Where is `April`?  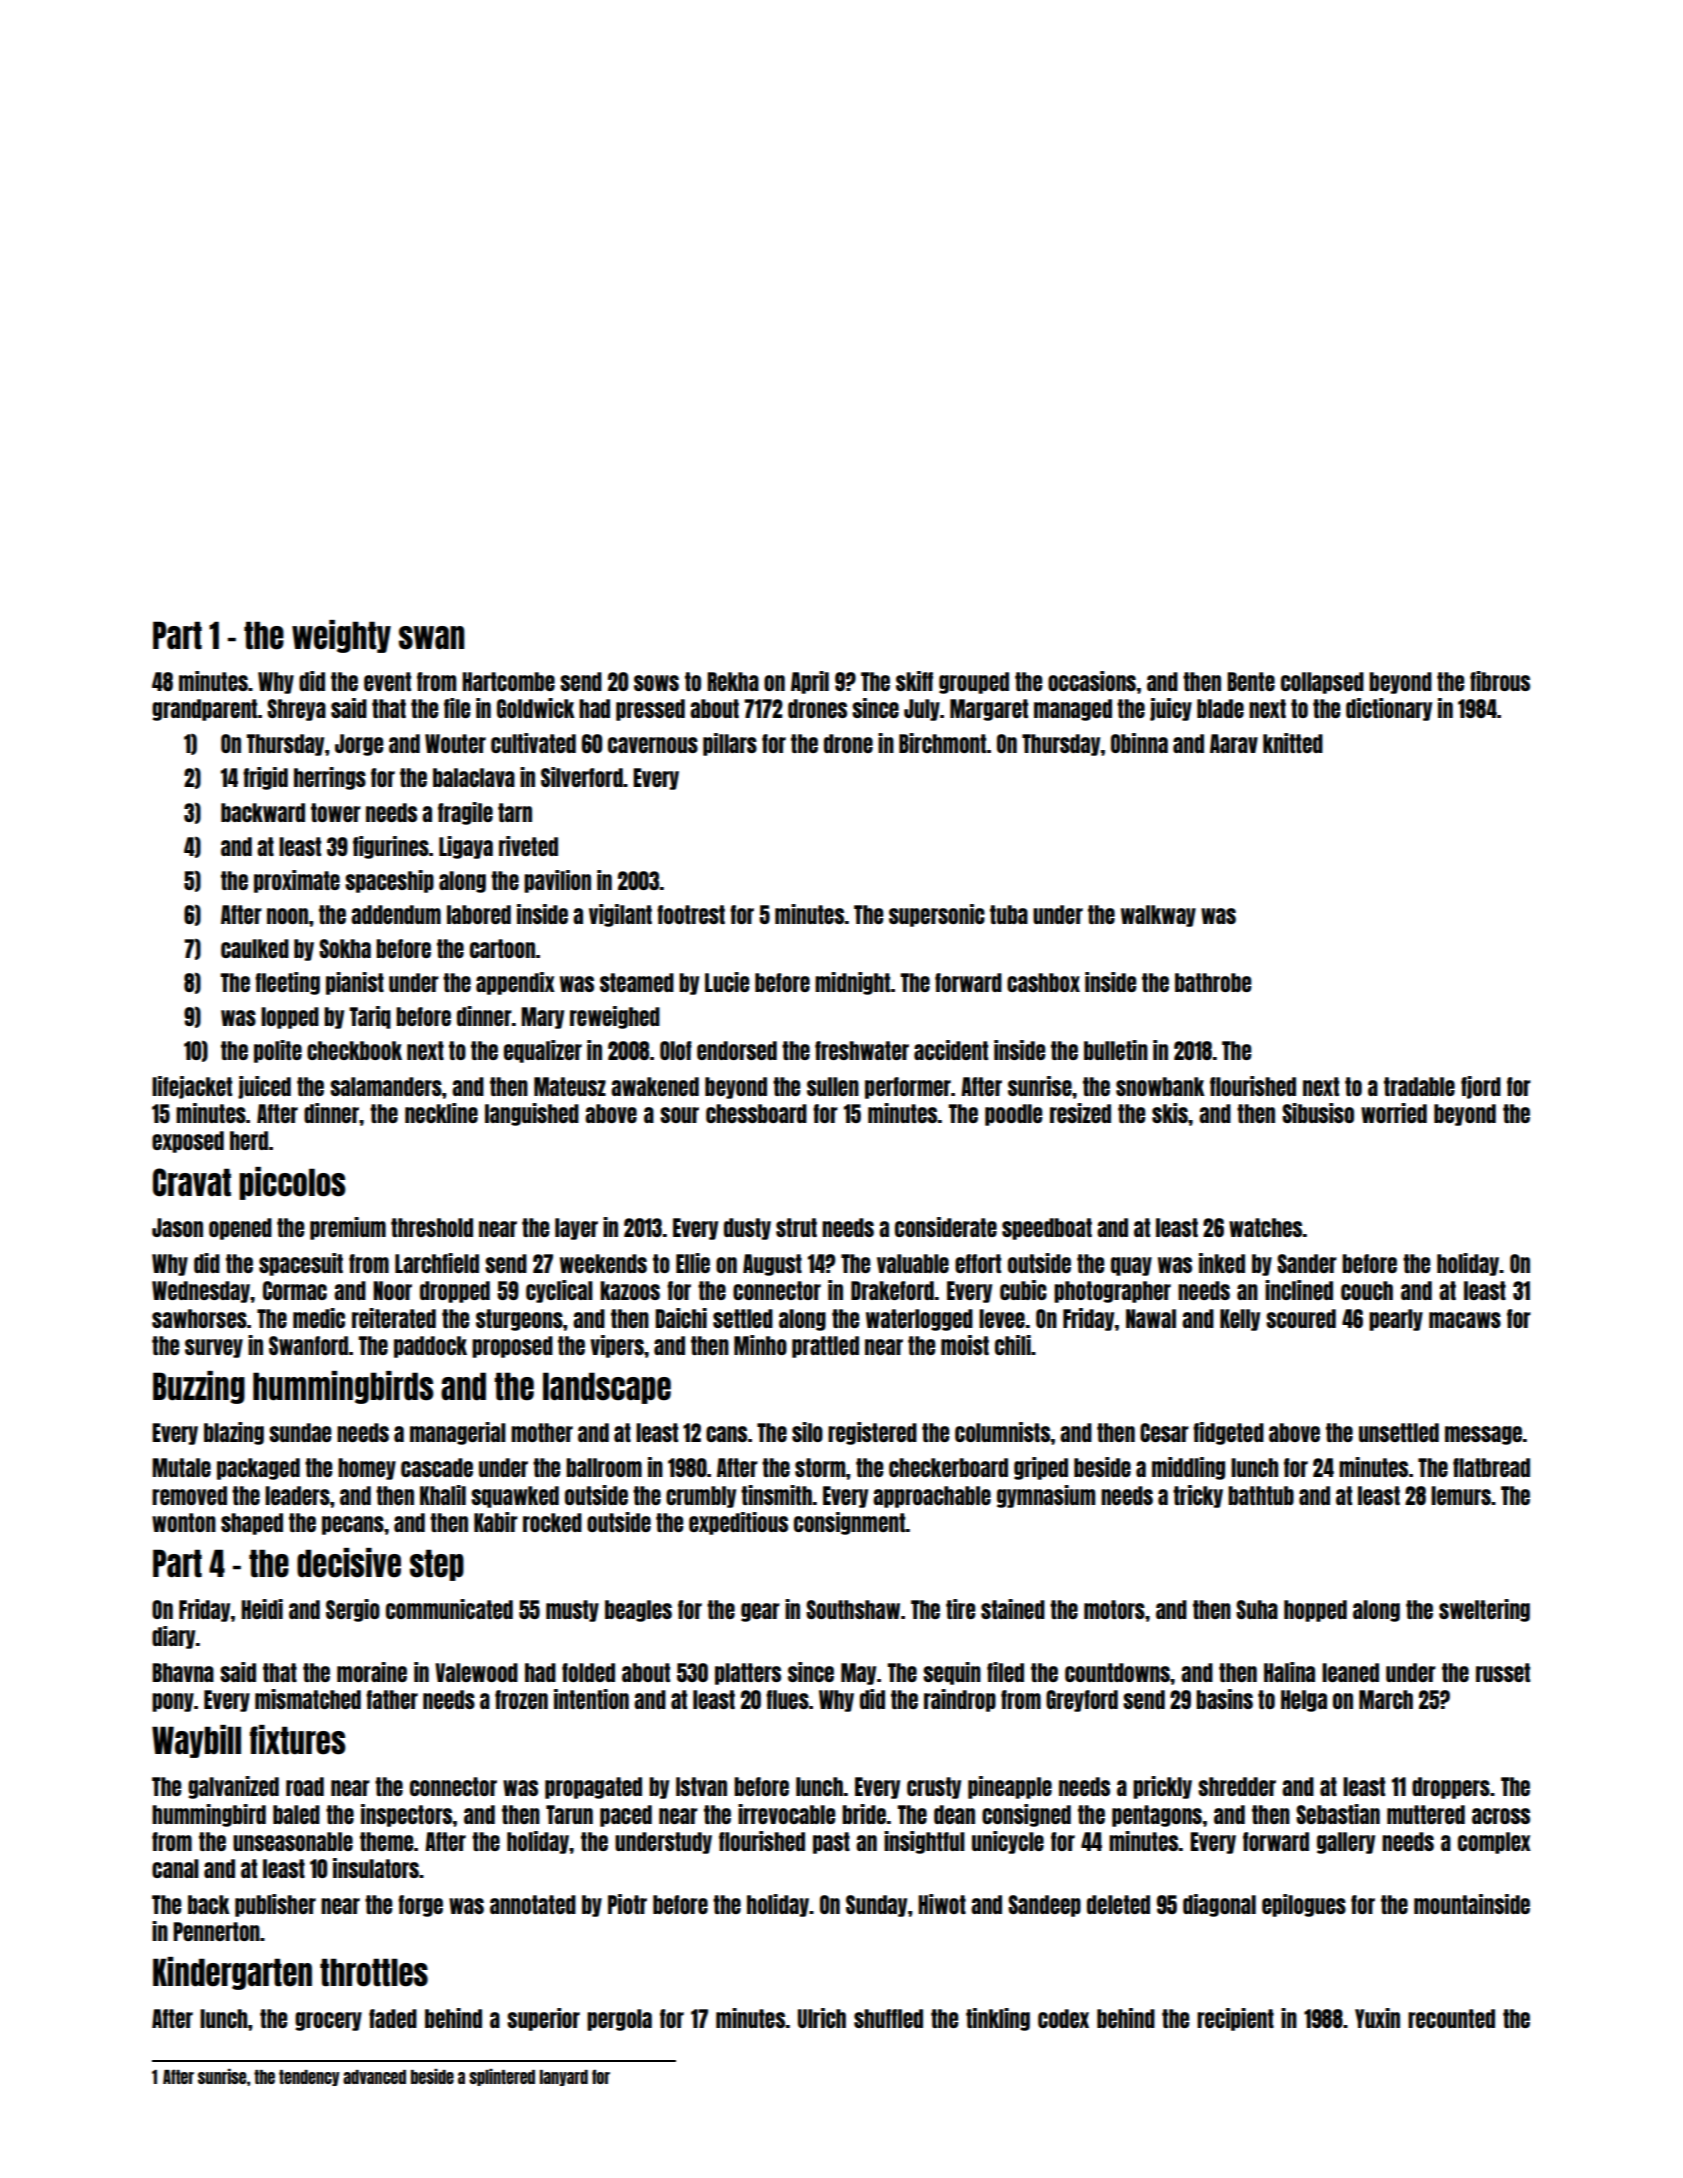 April is located at coordinates (810, 682).
